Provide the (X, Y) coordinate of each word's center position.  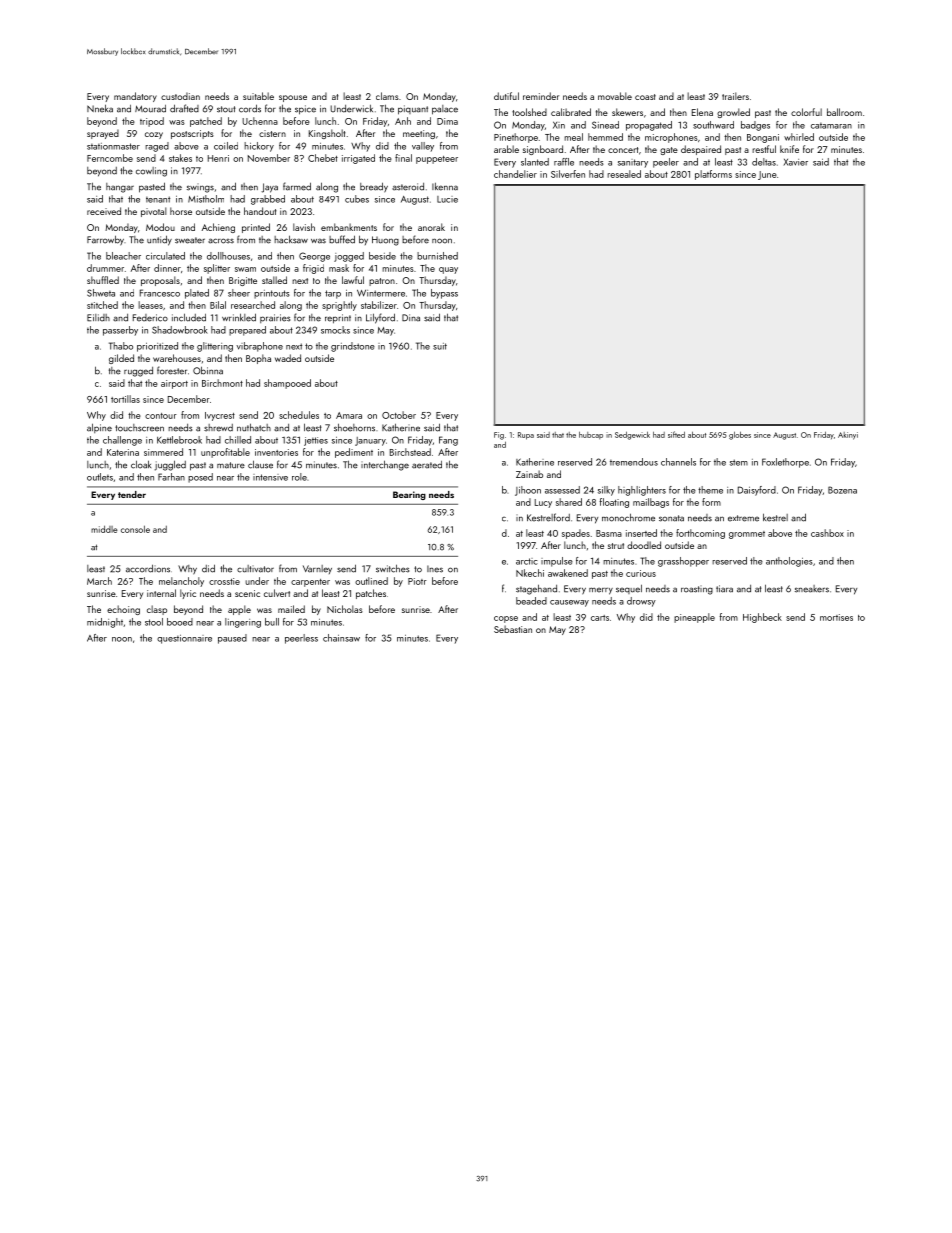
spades (576, 534)
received (104, 211)
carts (600, 618)
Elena (702, 112)
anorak (431, 227)
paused (232, 639)
